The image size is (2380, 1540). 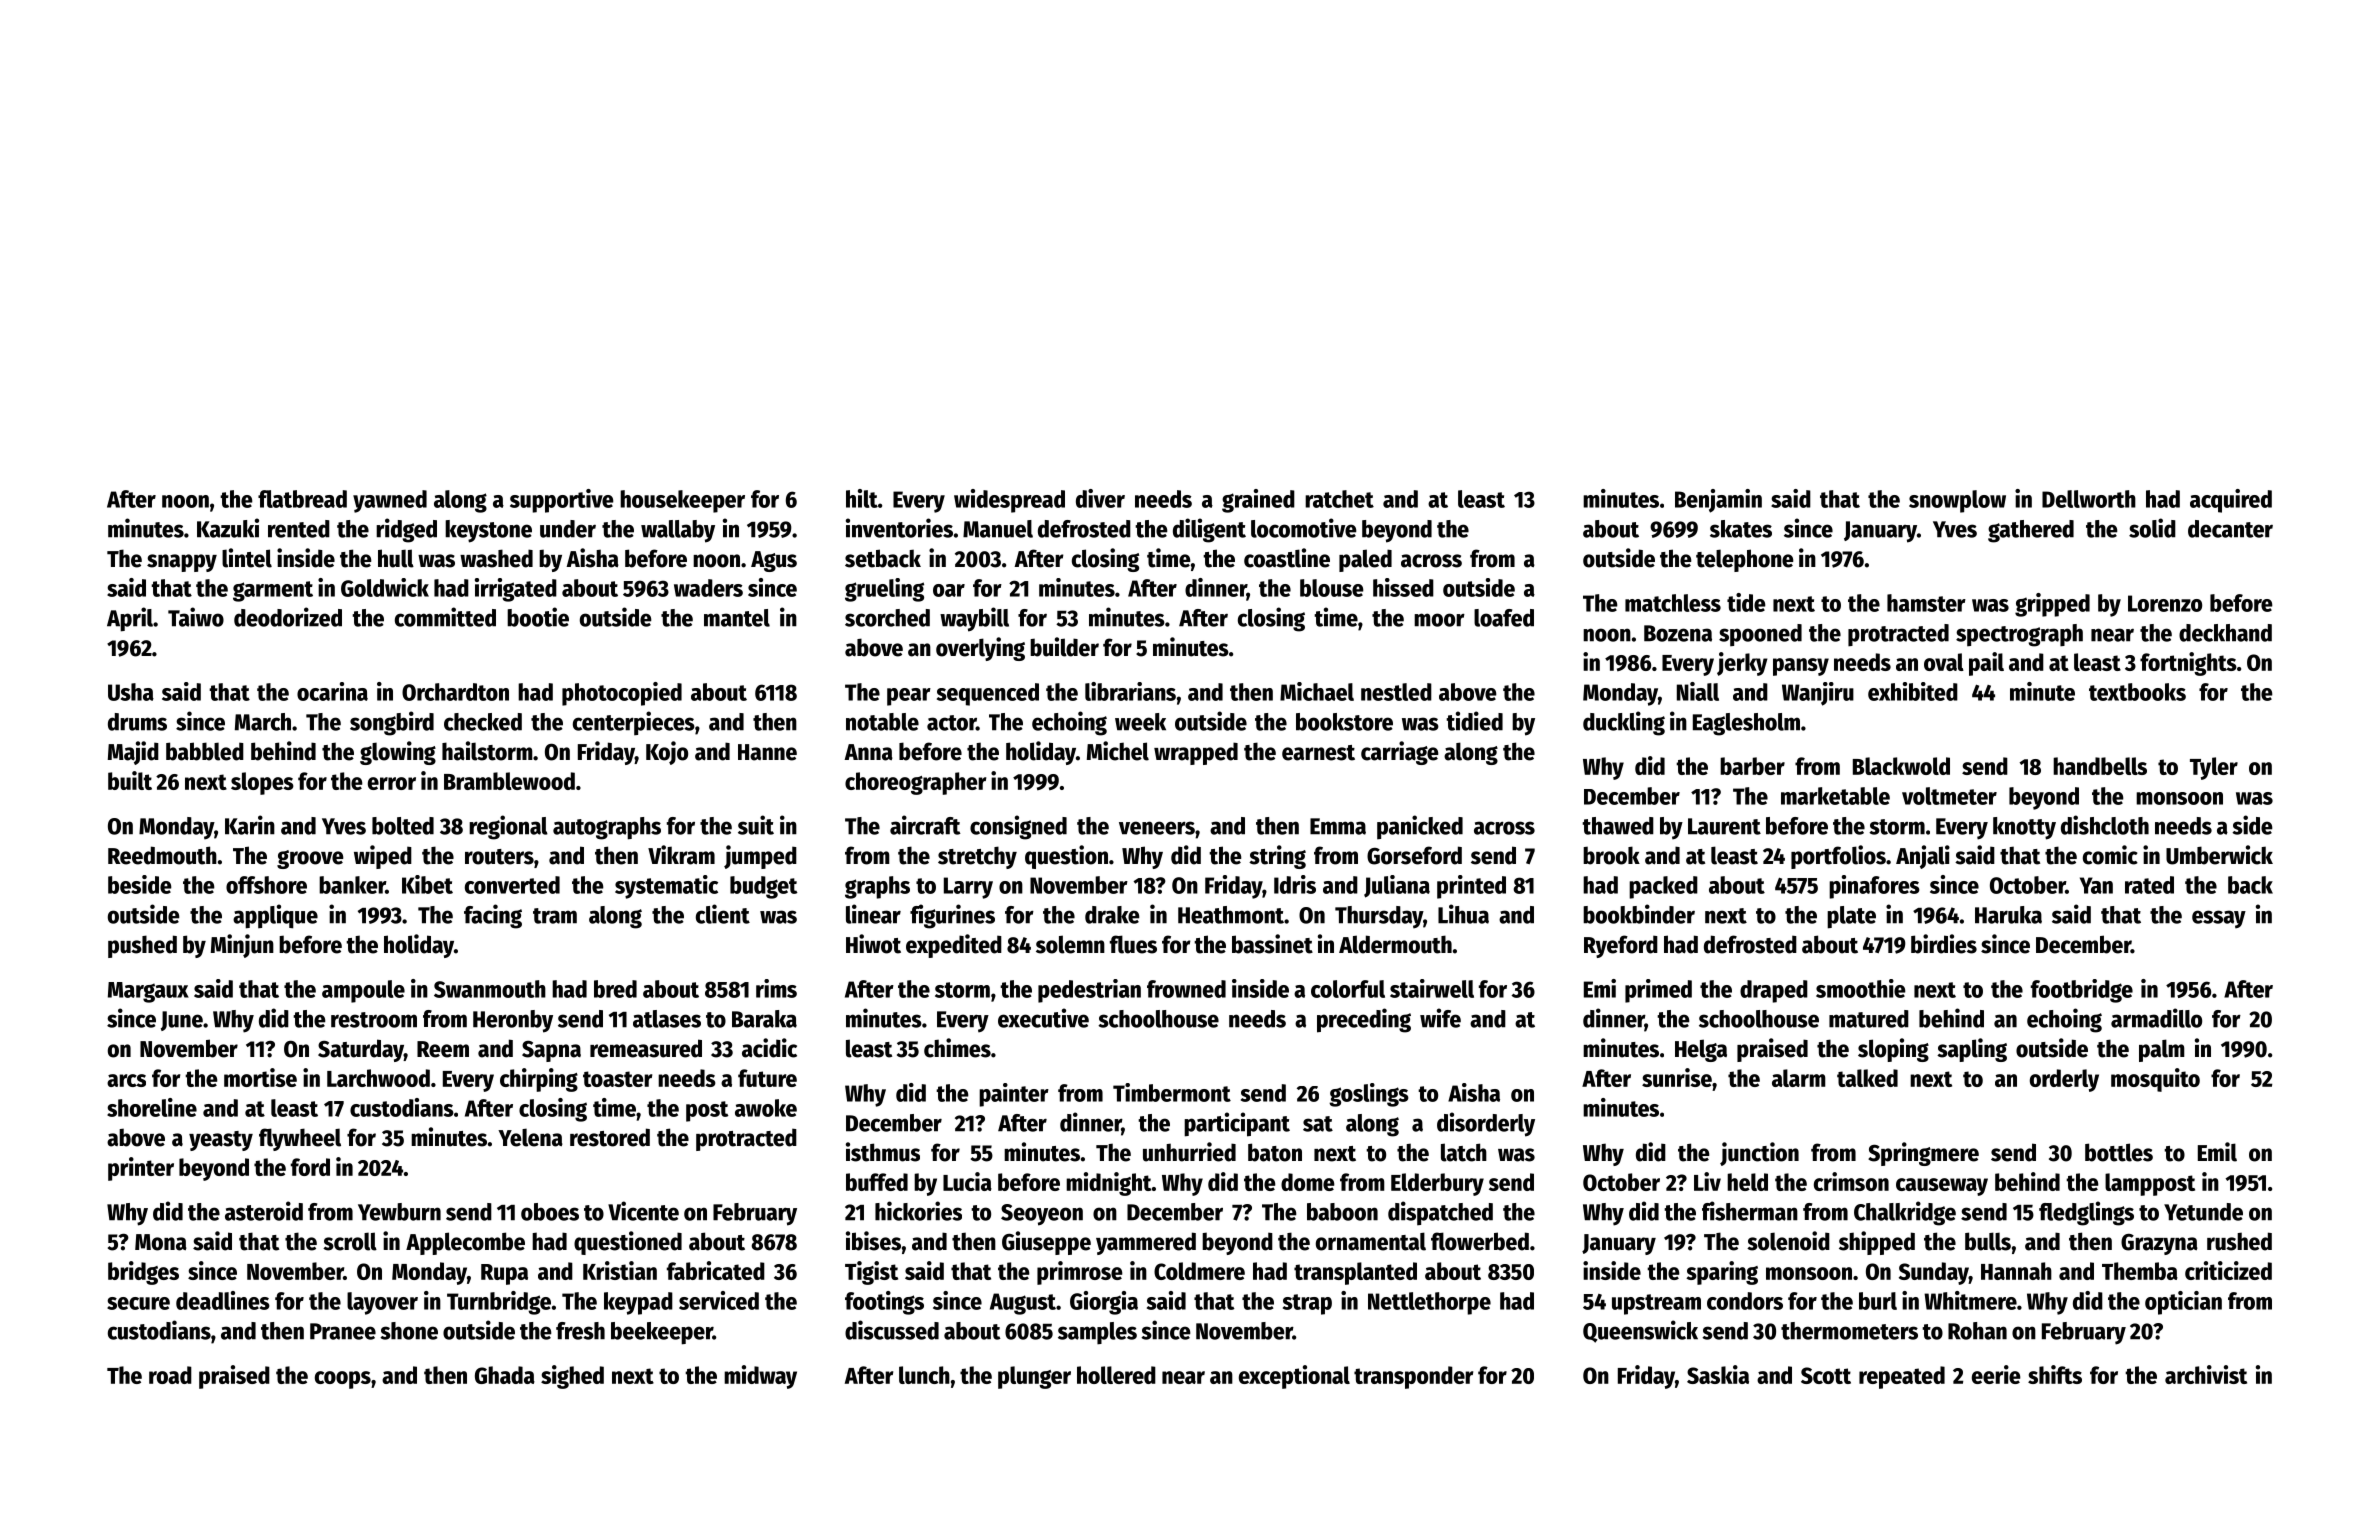 What do you see at coordinates (666, 887) in the screenshot?
I see `systematic` at bounding box center [666, 887].
